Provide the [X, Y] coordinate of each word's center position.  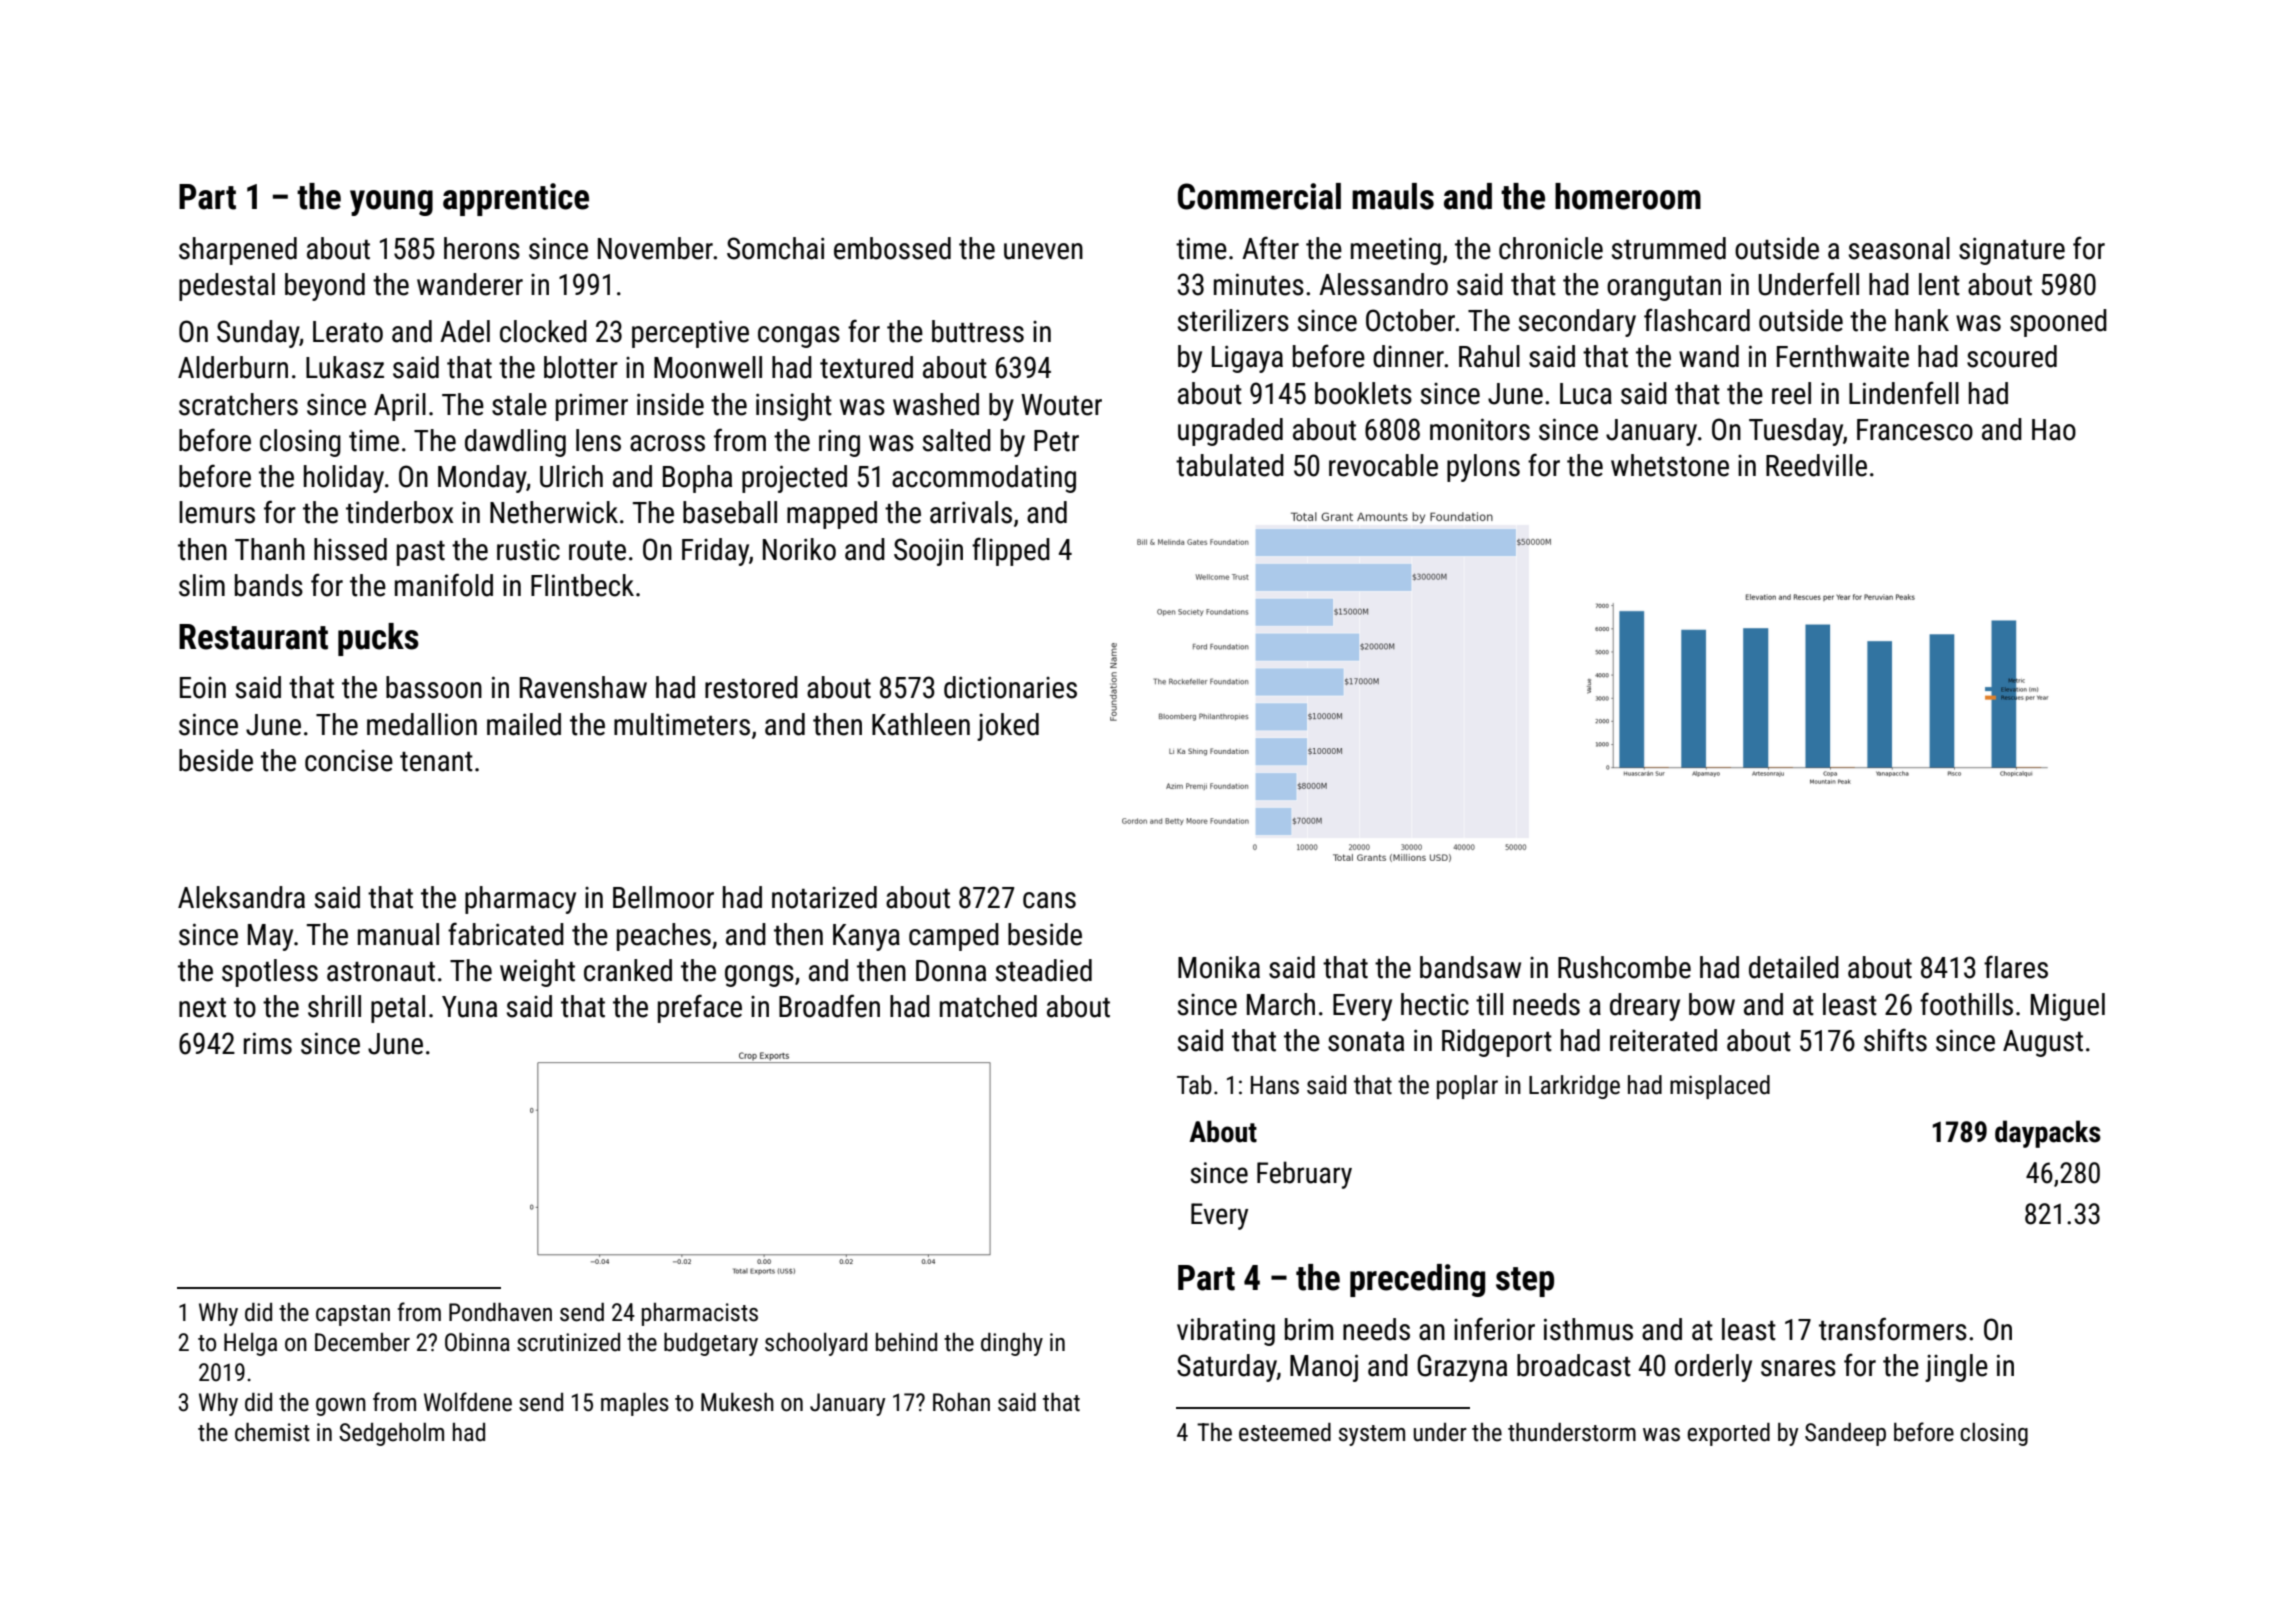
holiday [344, 479]
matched [988, 1006]
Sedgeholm [391, 1434]
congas [799, 337]
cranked [628, 970]
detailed [1794, 967]
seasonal [1899, 248]
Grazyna [1462, 1368]
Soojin [928, 552]
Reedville [1816, 465]
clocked [543, 331]
